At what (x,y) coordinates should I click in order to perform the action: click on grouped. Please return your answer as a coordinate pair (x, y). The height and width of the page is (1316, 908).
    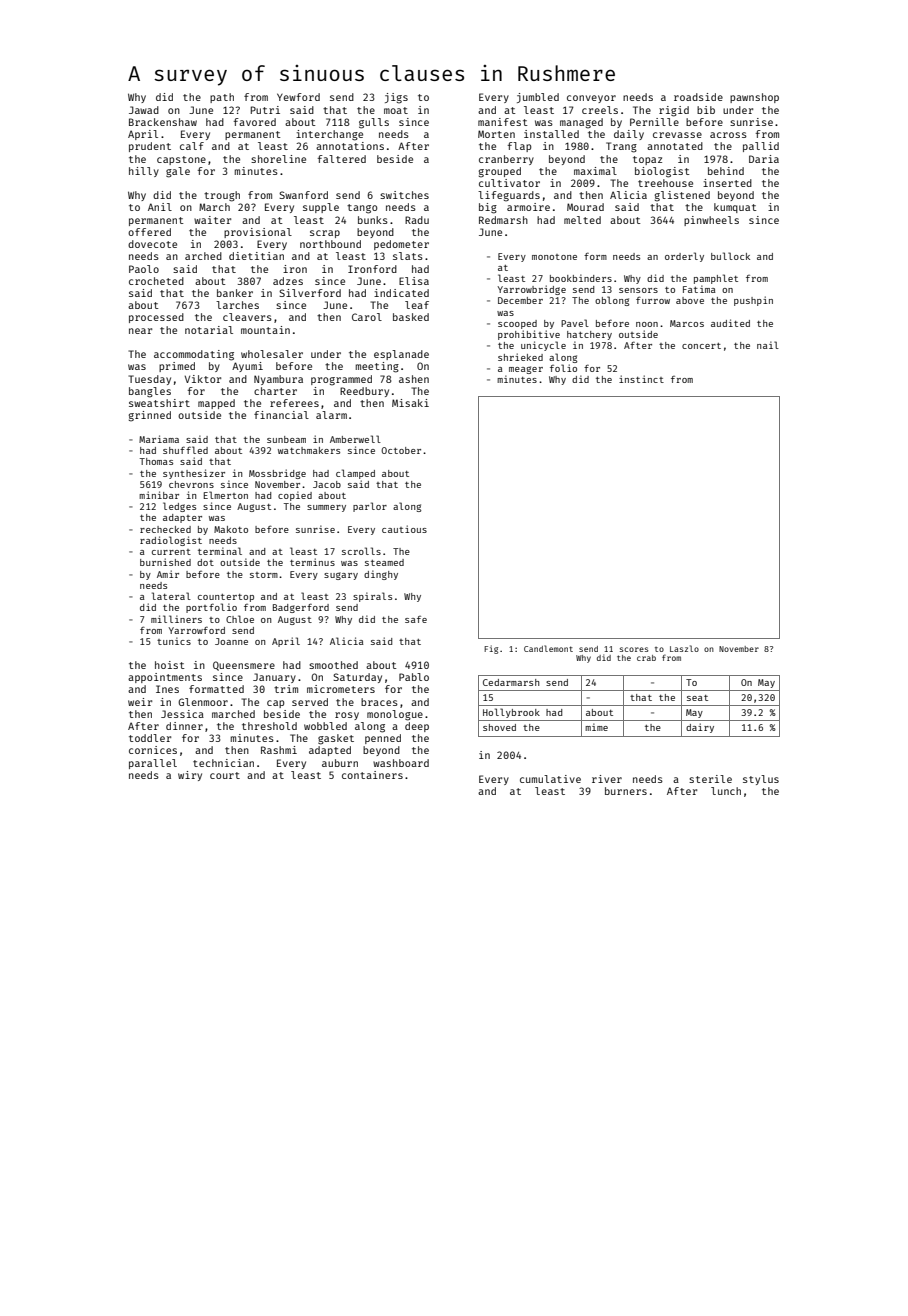
    Looking at the image, I should click on (500, 172).
